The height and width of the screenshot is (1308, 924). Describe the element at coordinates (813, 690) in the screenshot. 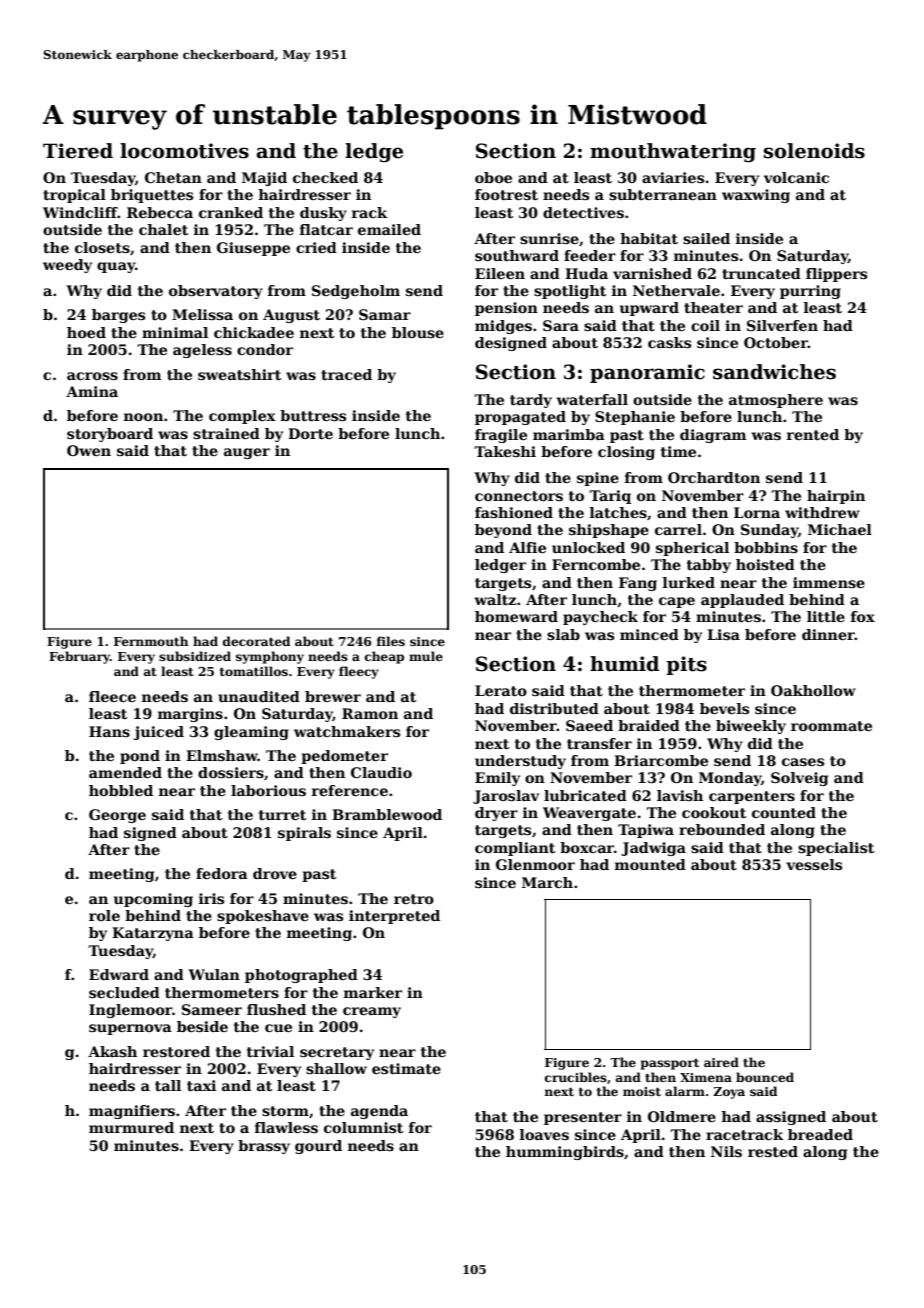

I see `Oakhollow` at that location.
